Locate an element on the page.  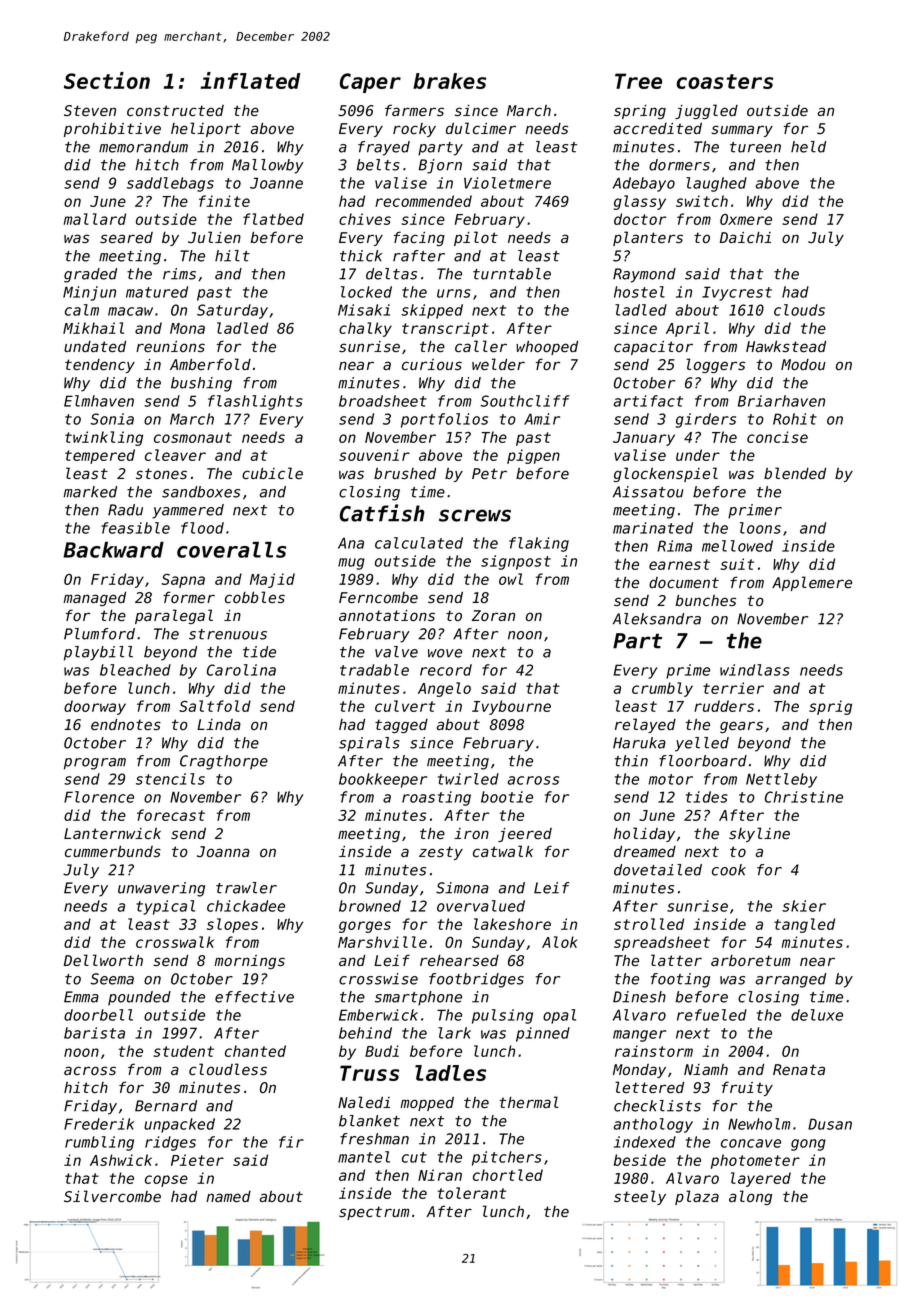
program is located at coordinates (95, 764).
